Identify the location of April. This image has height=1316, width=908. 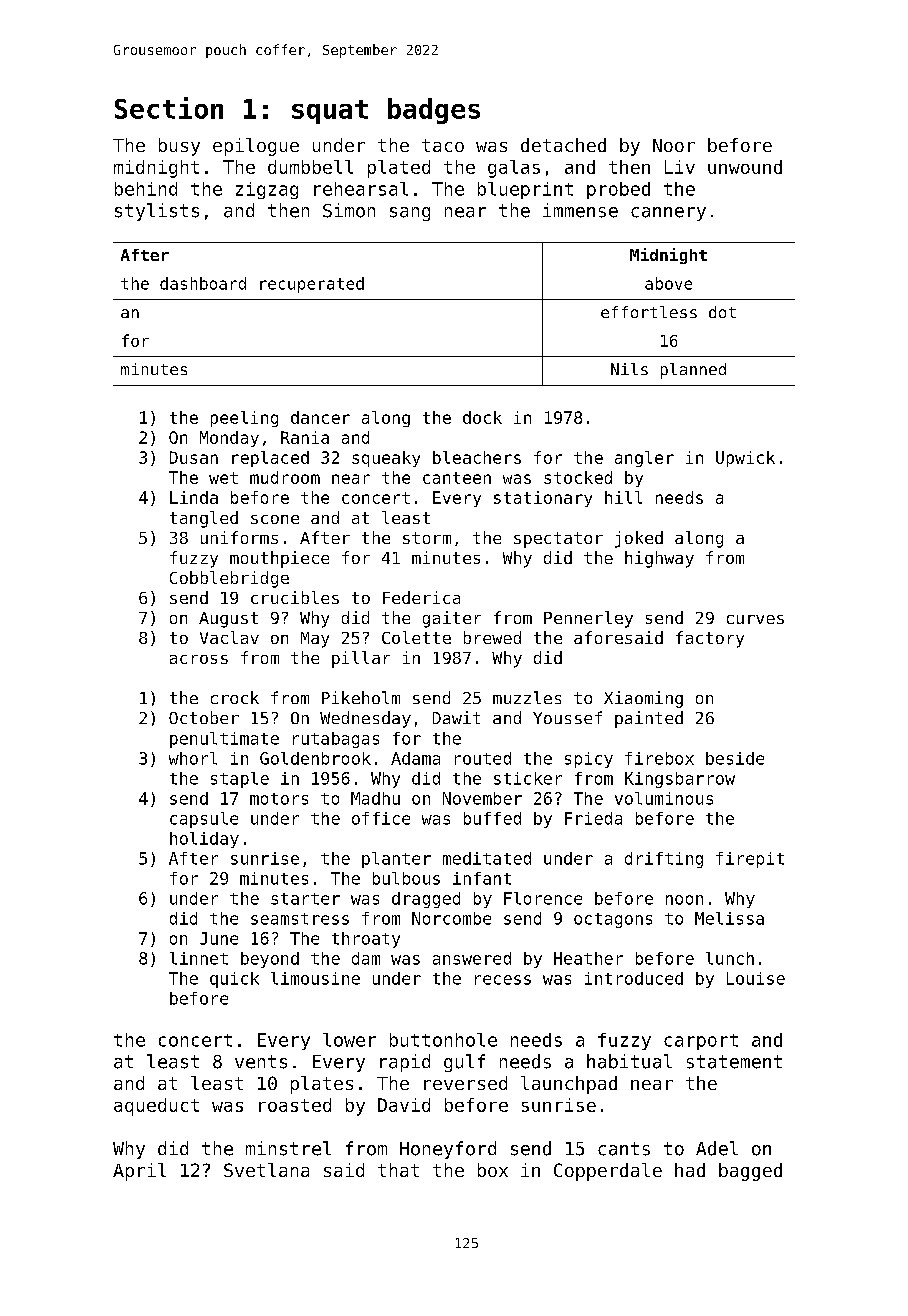
(139, 1172).
